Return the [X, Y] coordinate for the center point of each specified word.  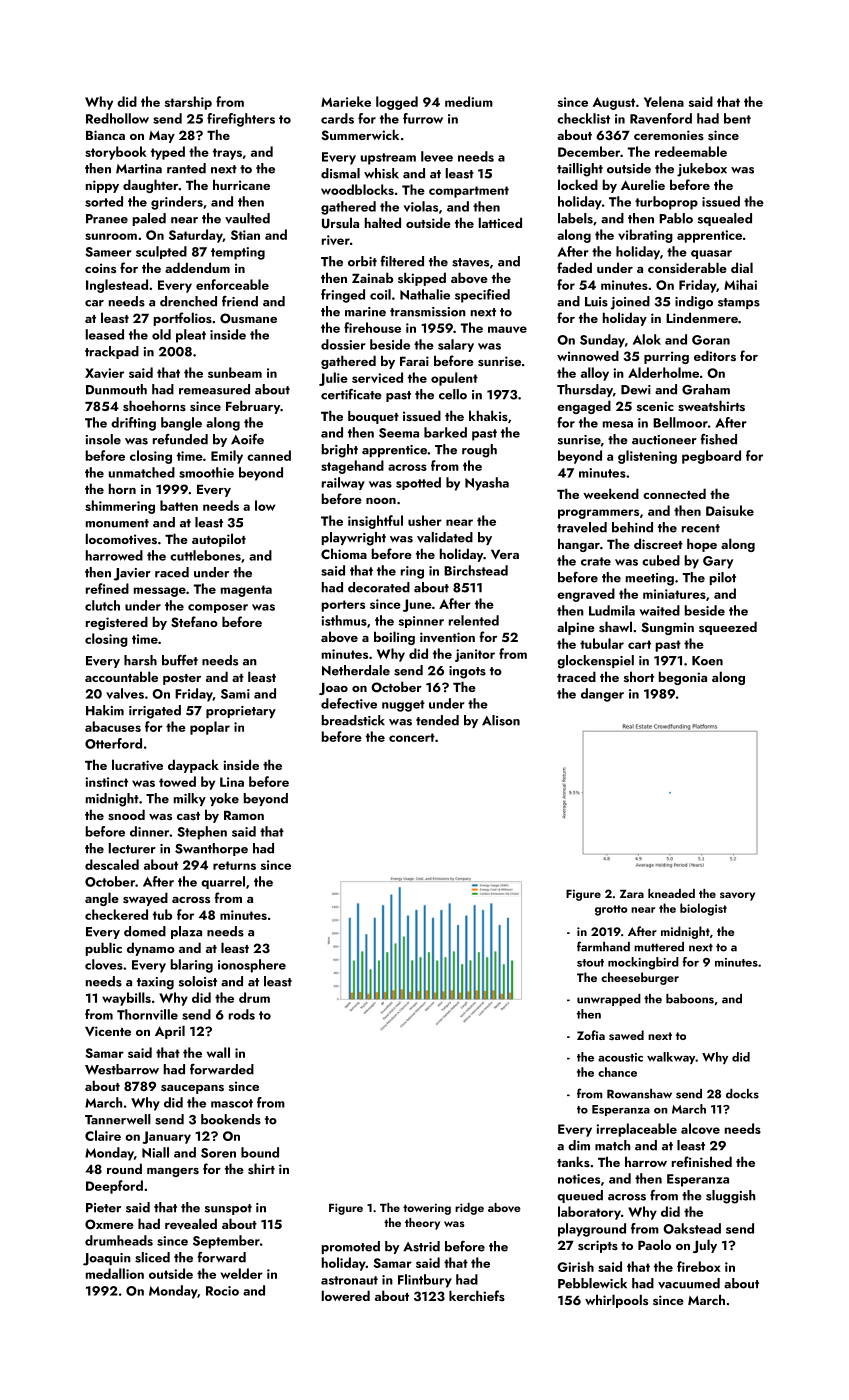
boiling [394, 638]
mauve [507, 329]
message [160, 592]
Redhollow [117, 118]
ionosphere [252, 966]
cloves [104, 964]
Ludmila [612, 610]
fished [719, 439]
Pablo [676, 218]
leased [105, 334]
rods [242, 1014]
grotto [611, 910]
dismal [340, 173]
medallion [115, 1273]
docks [742, 1094]
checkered [116, 914]
